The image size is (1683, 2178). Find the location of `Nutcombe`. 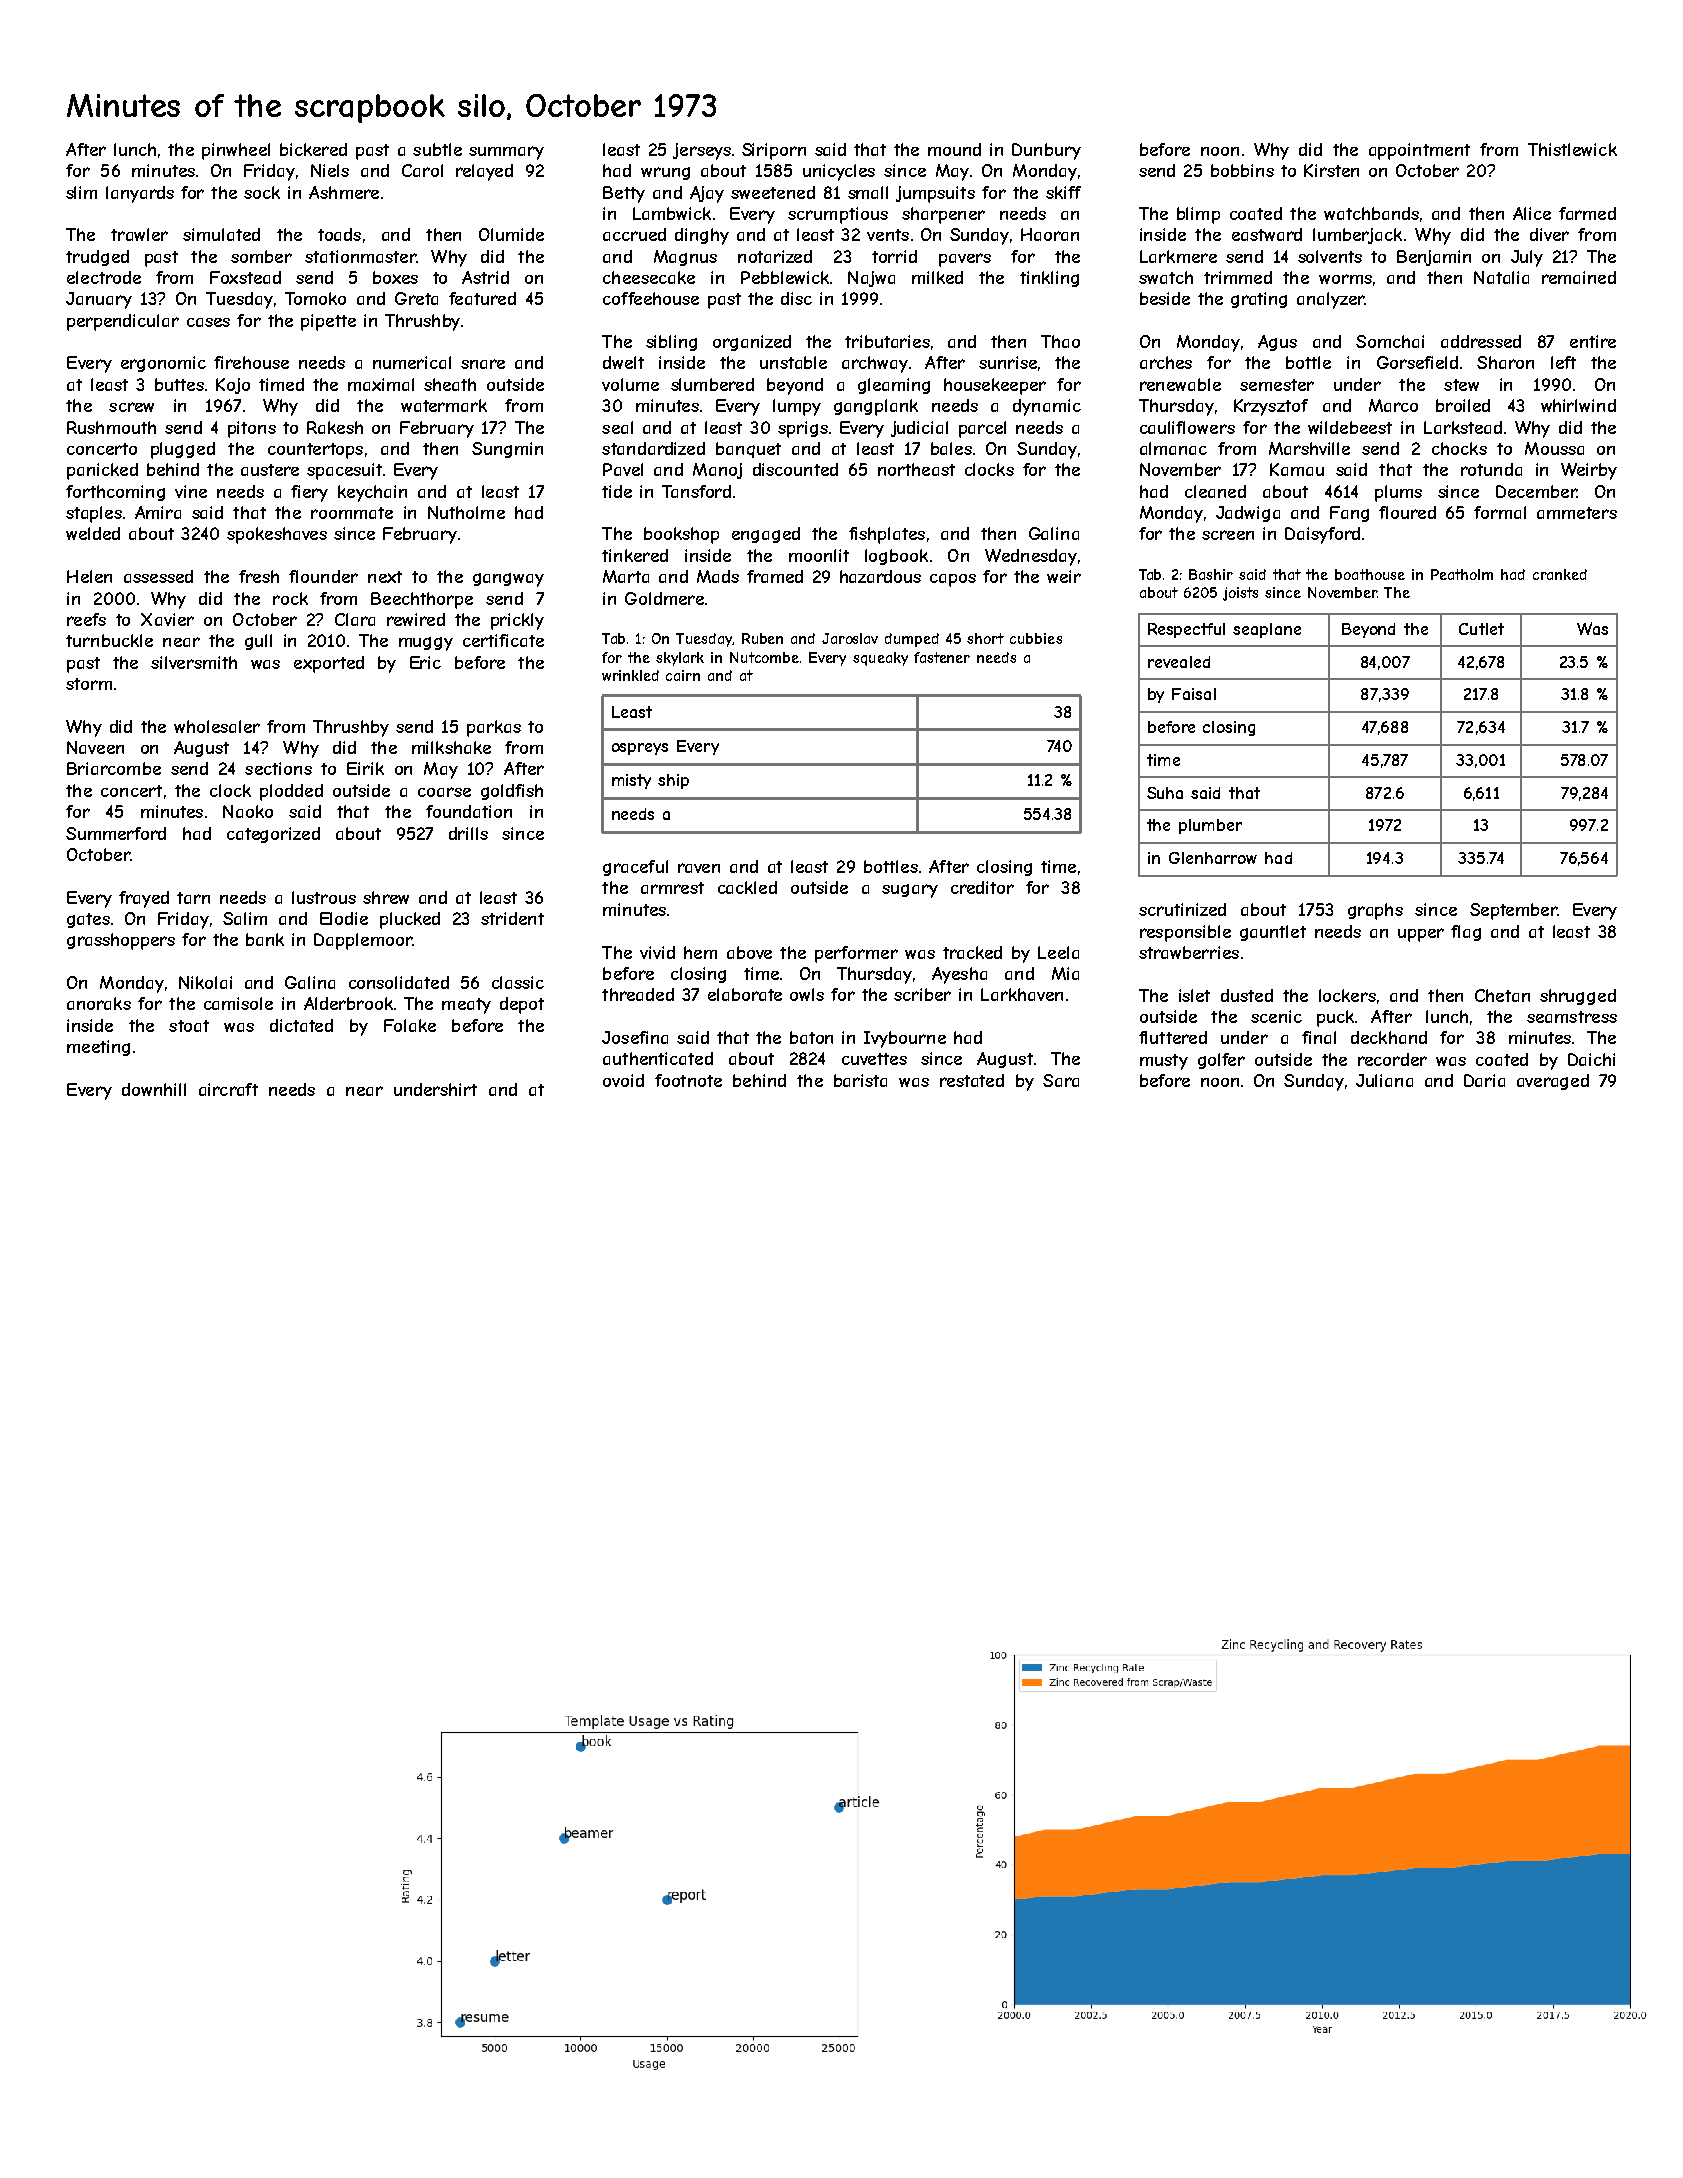

Nutcombe is located at coordinates (764, 657).
